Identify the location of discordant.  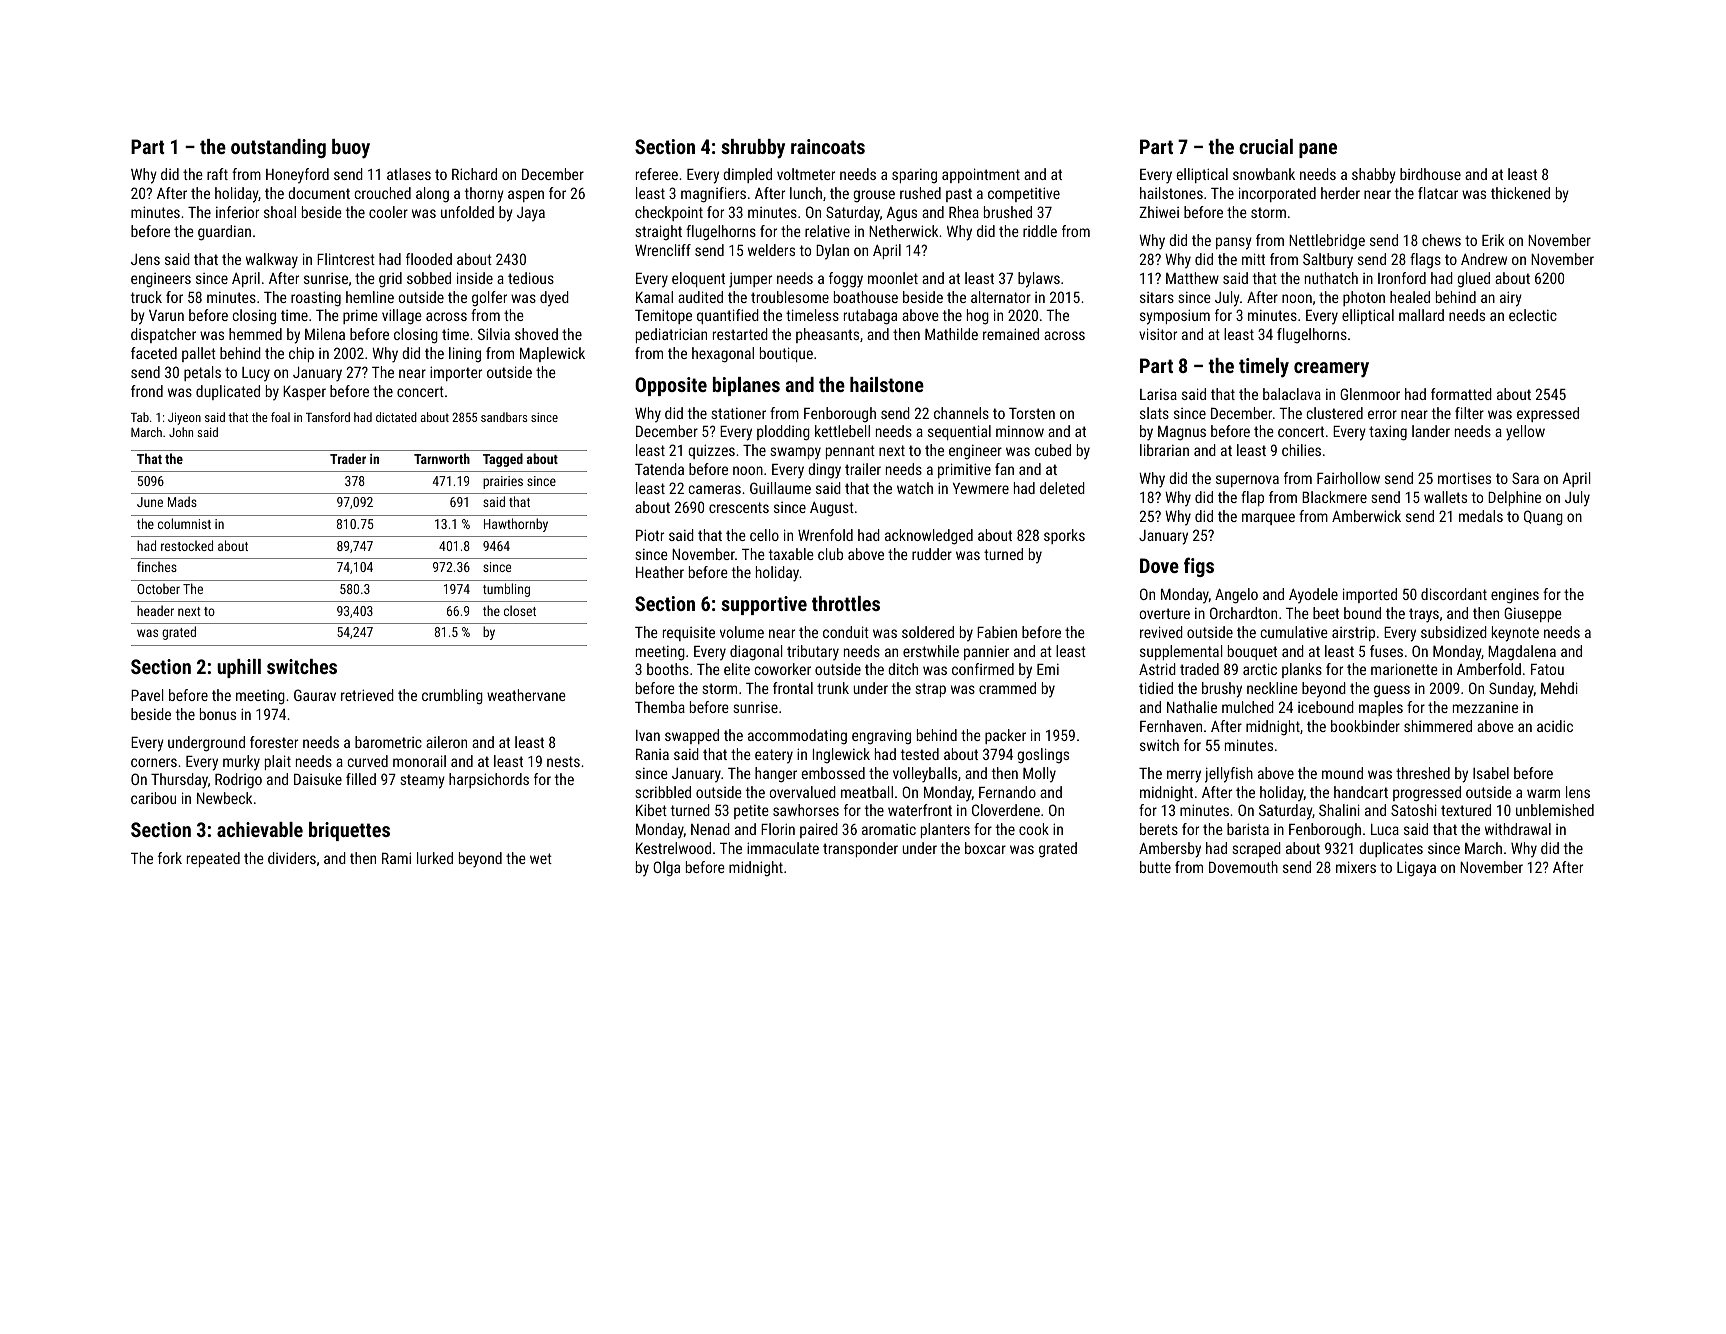
(1454, 594).
